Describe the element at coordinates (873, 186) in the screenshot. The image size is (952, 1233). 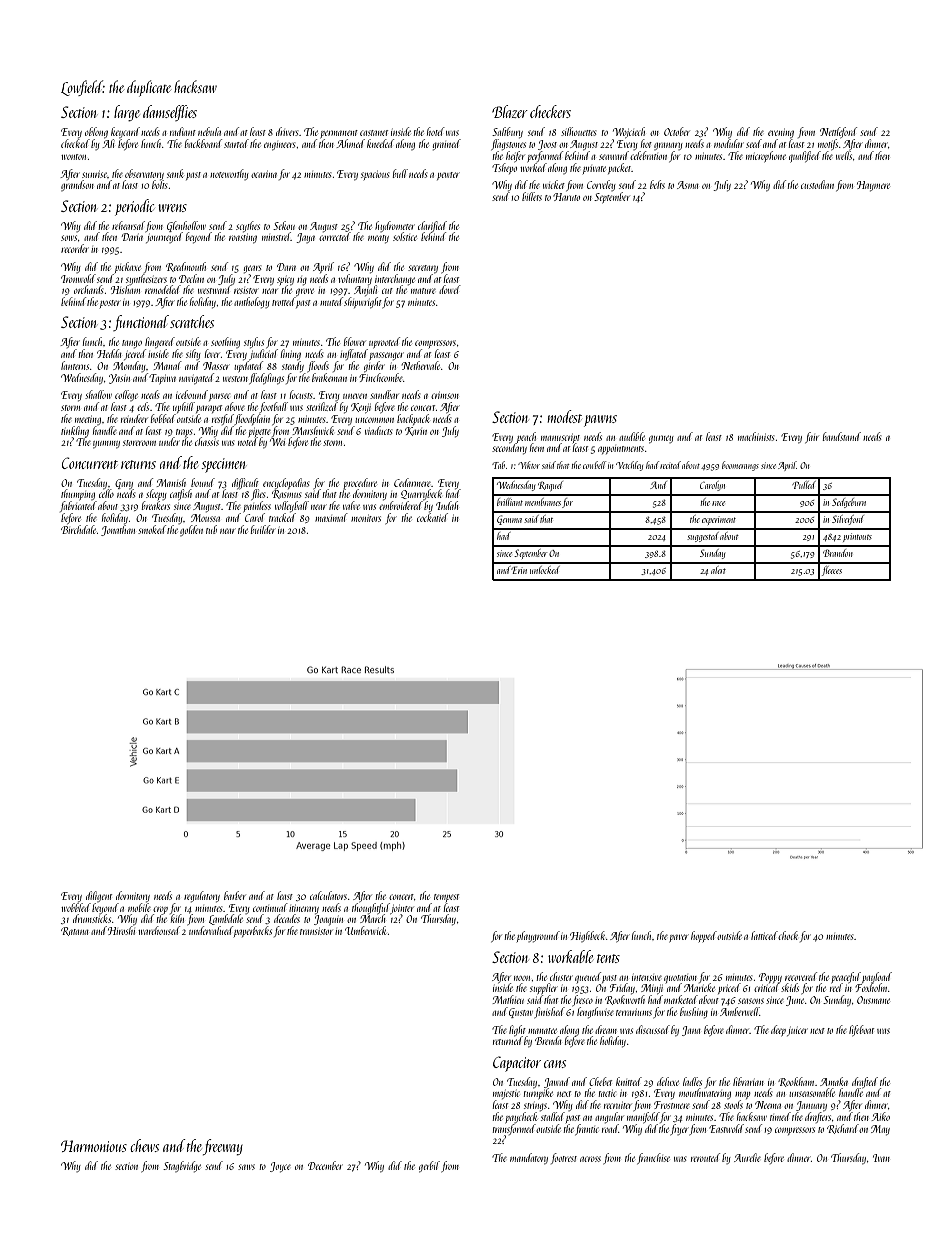
I see `Haymere` at that location.
